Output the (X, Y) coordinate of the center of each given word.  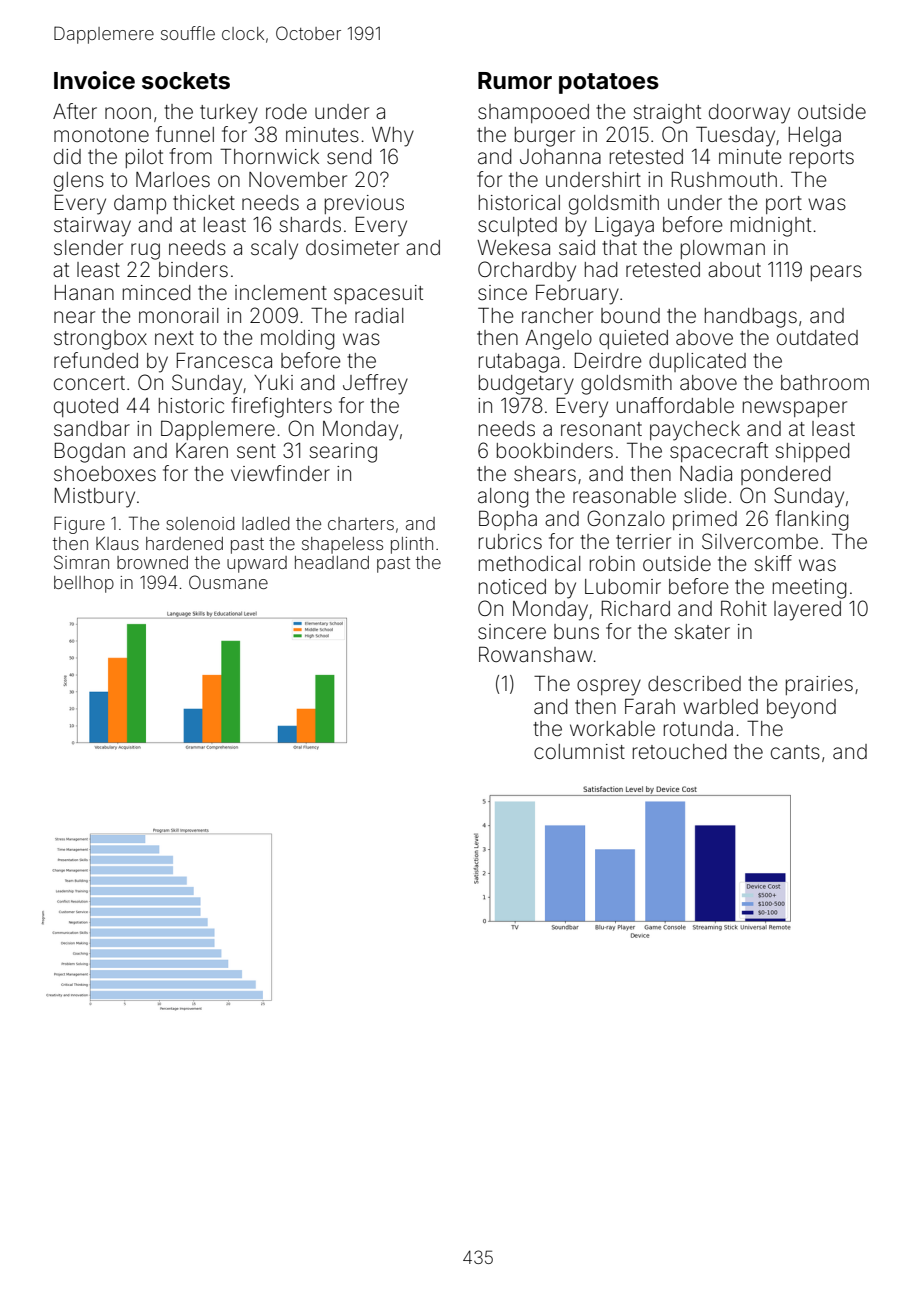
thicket (204, 203)
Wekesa (513, 247)
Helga (815, 137)
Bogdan (90, 452)
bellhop (84, 584)
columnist (579, 751)
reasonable (624, 496)
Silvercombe (760, 541)
